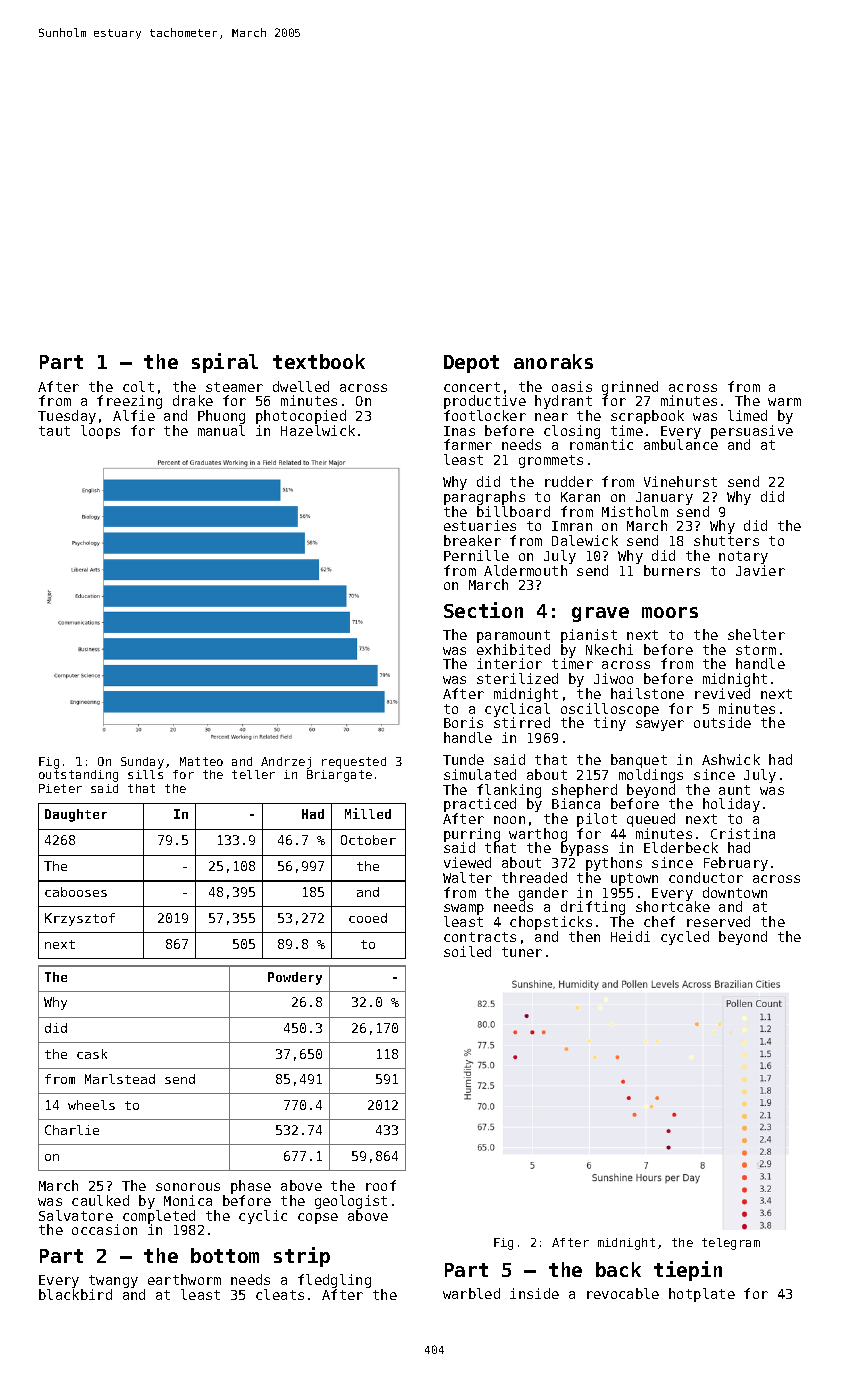  I want to click on Heidi, so click(630, 936).
